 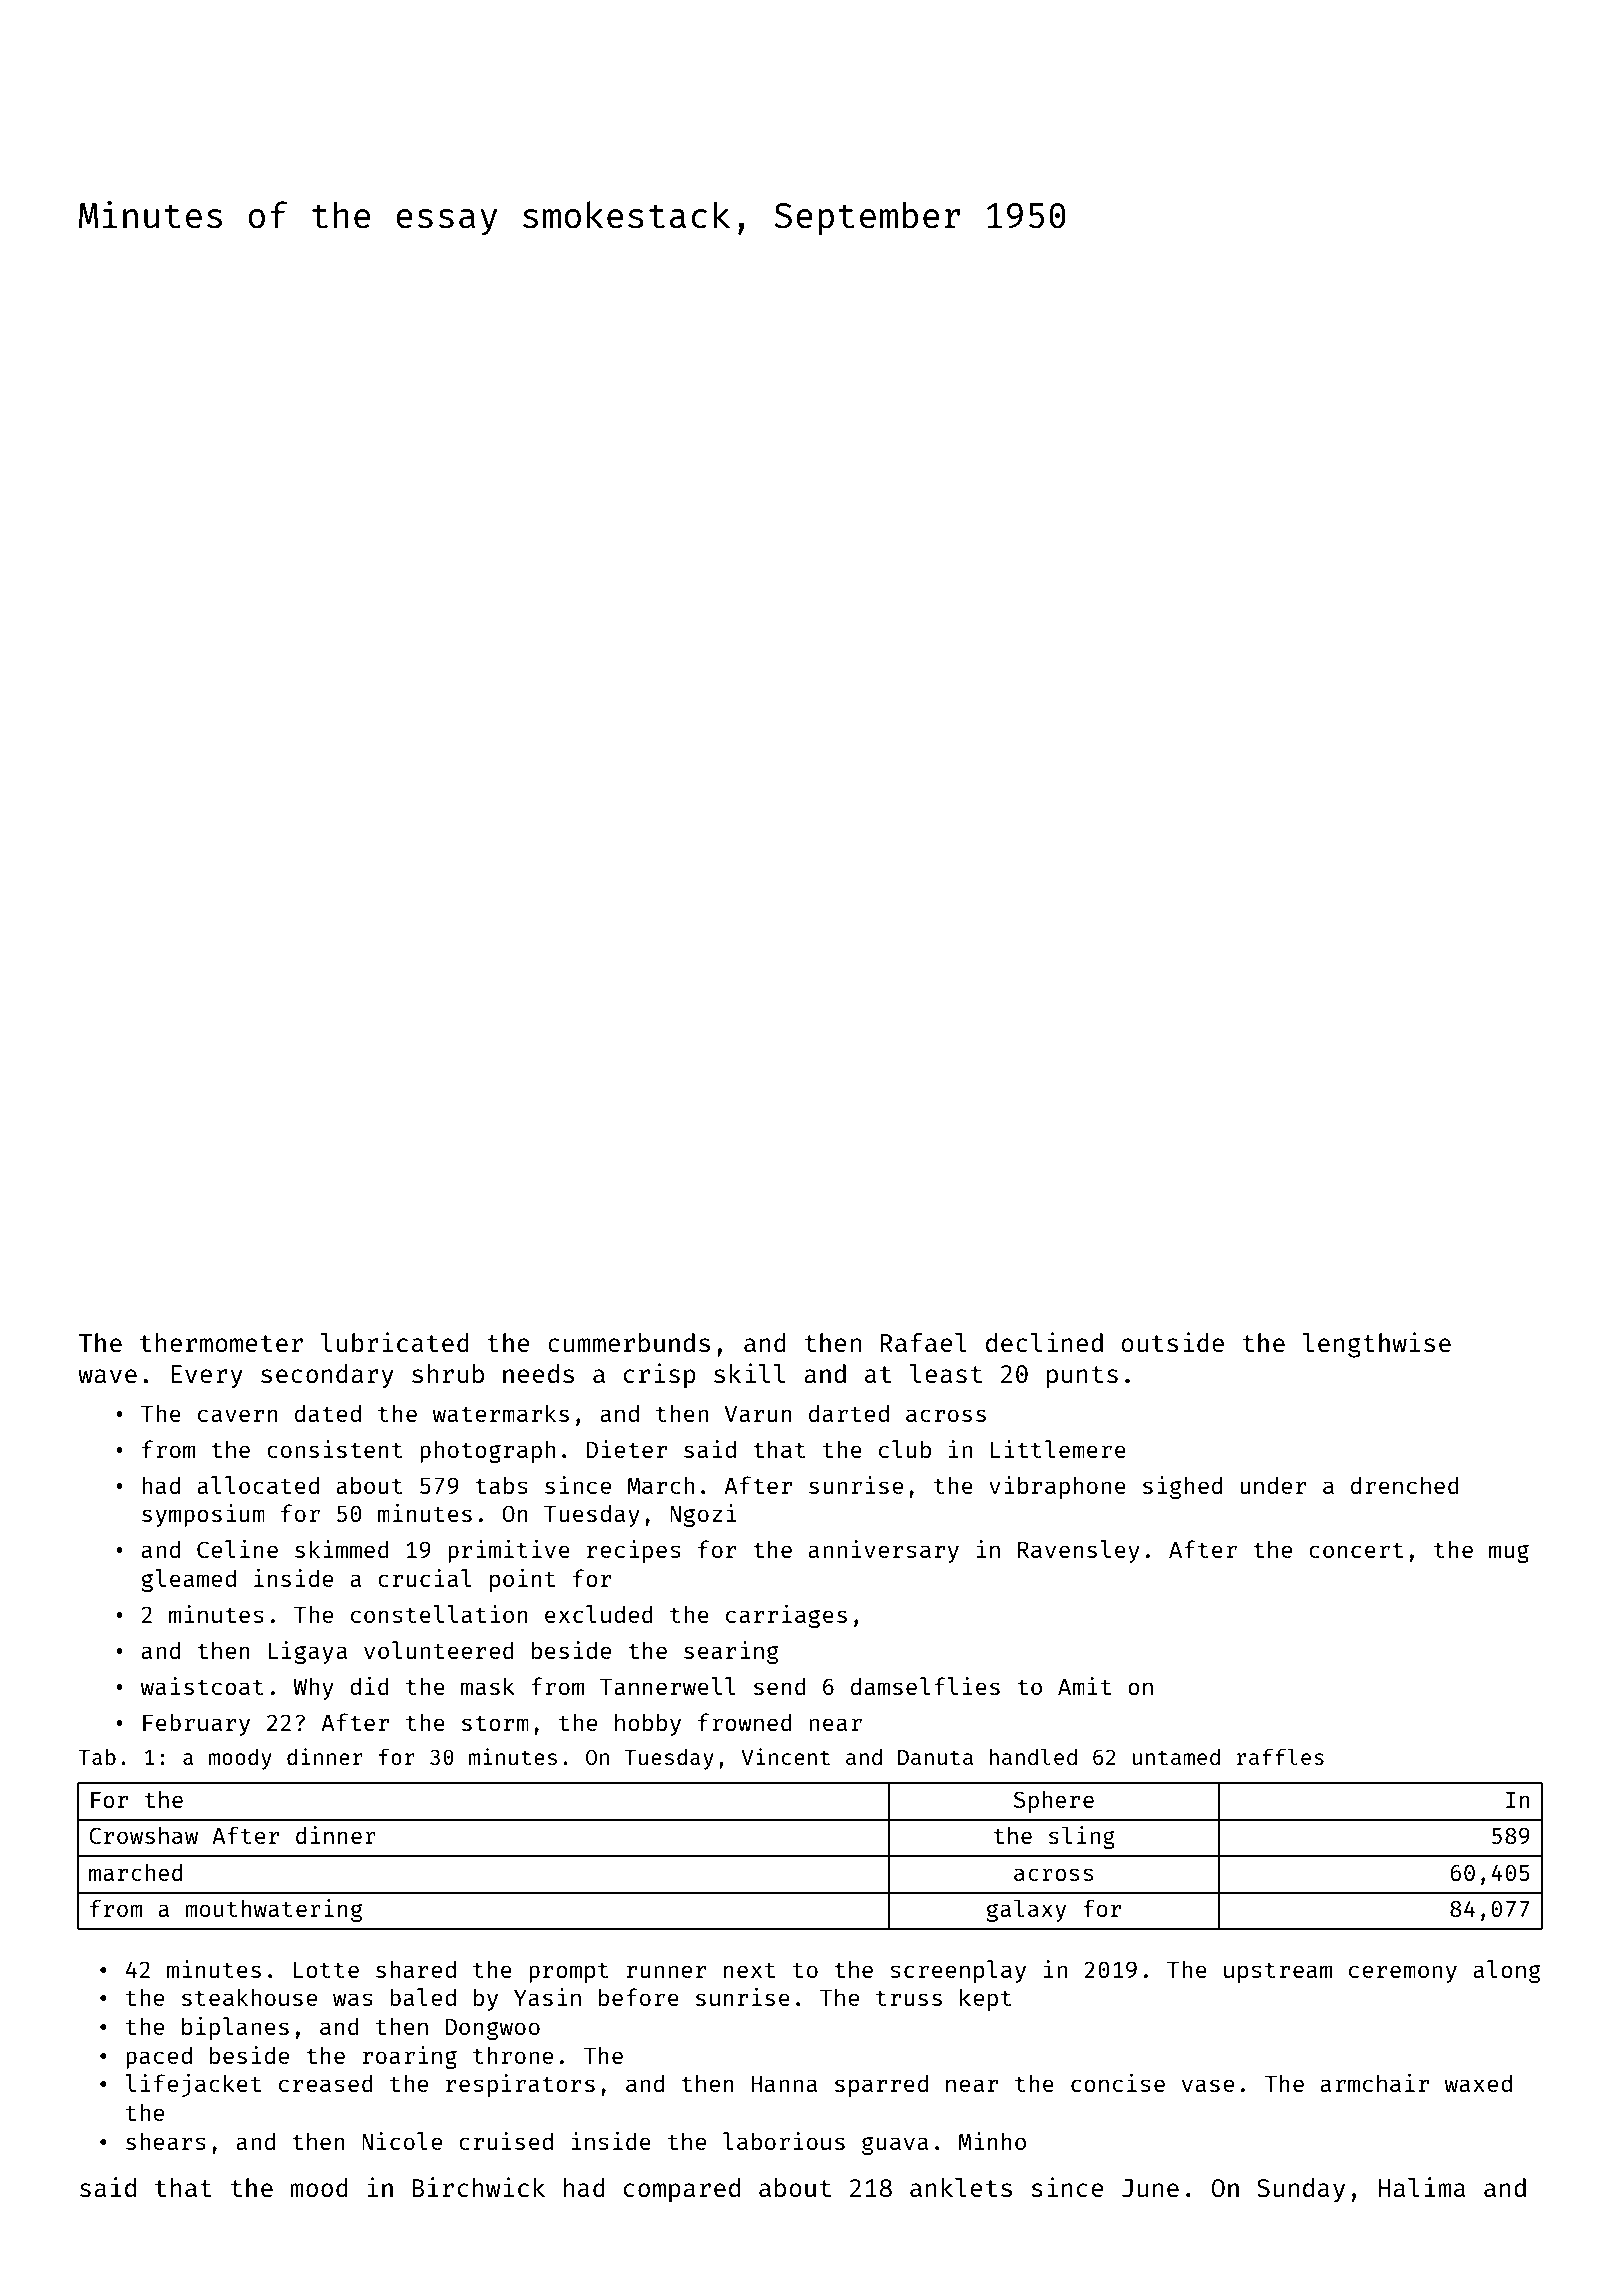 I want to click on along, so click(x=1507, y=1971).
